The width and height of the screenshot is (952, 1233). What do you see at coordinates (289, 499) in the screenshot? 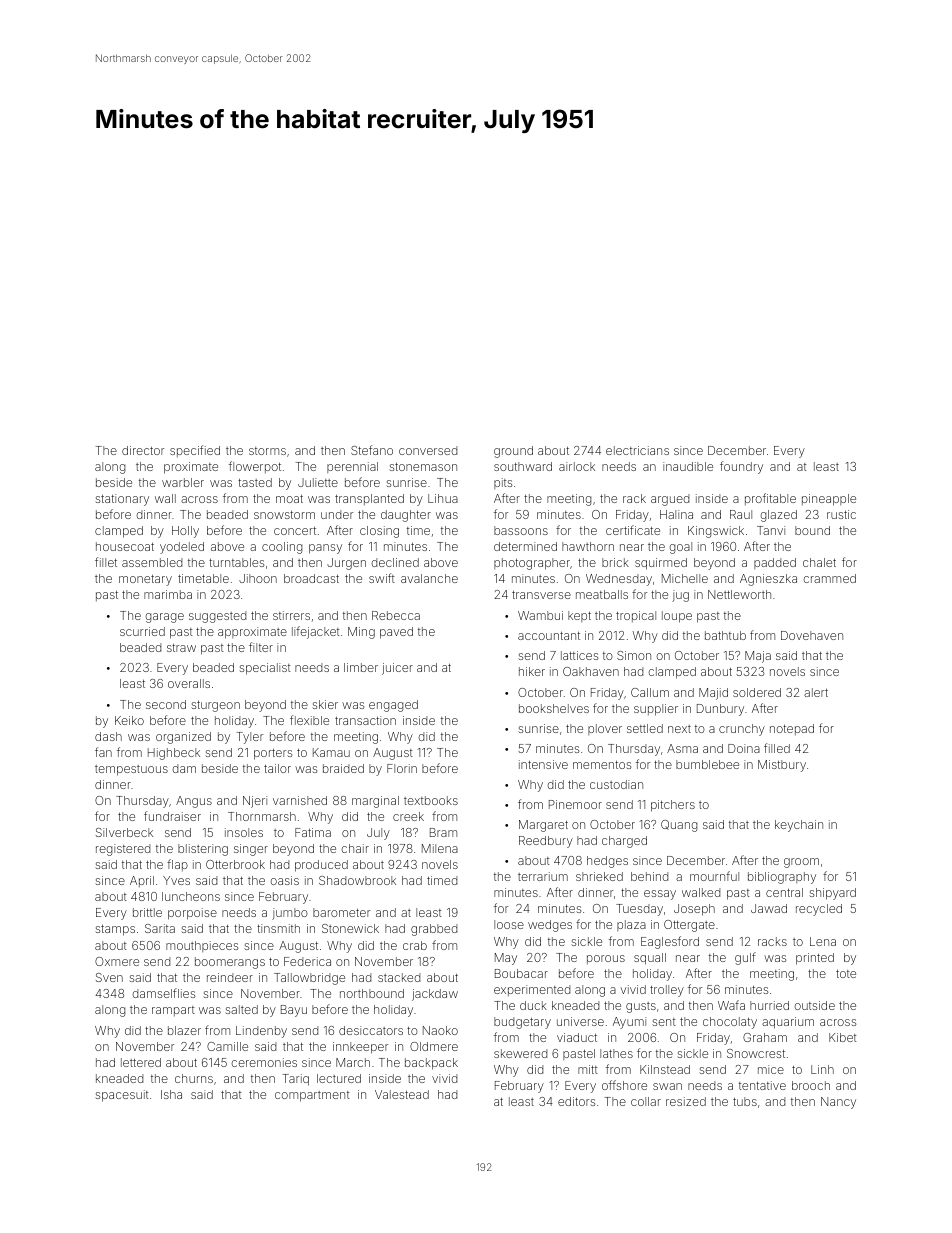
I see `moat` at bounding box center [289, 499].
